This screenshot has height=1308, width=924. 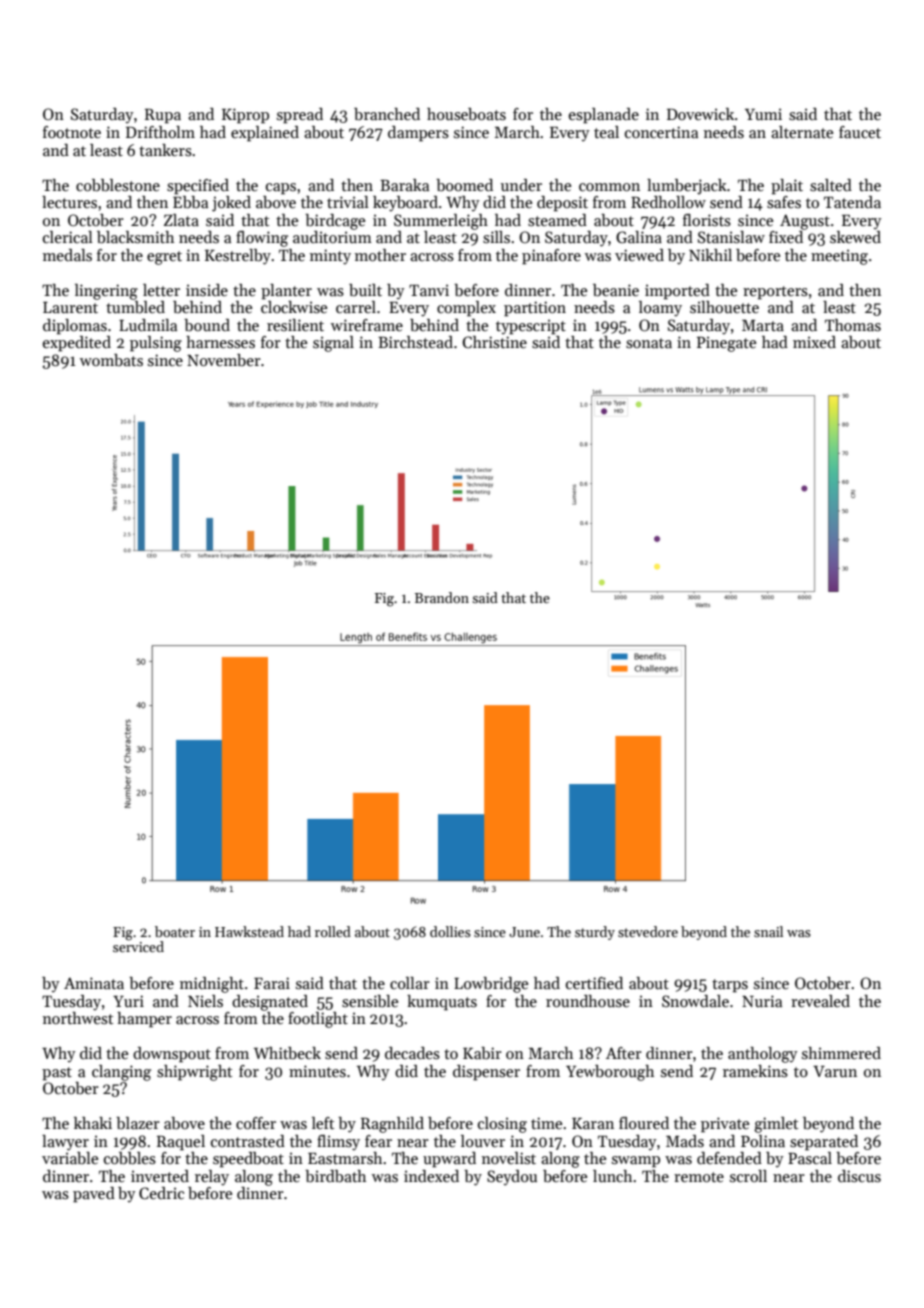 What do you see at coordinates (442, 597) in the screenshot?
I see `Brandon` at bounding box center [442, 597].
